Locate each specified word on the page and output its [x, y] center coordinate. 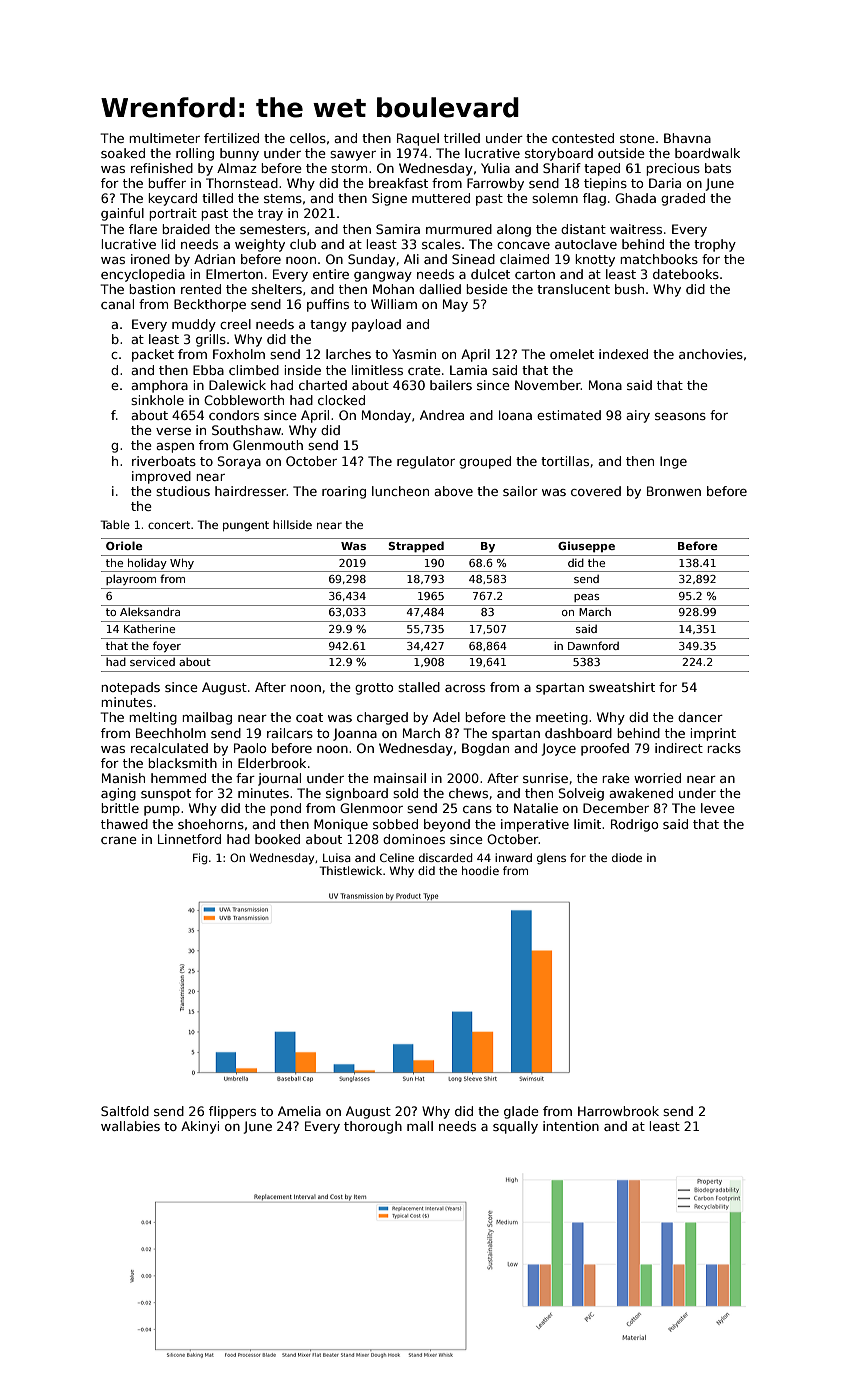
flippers [232, 1112]
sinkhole [157, 400]
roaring [344, 492]
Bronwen [674, 491]
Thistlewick [351, 870]
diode [627, 857]
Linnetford [189, 839]
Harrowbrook [618, 1111]
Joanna [355, 734]
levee [718, 808]
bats [718, 168]
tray [270, 215]
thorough [373, 1127]
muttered [441, 198]
